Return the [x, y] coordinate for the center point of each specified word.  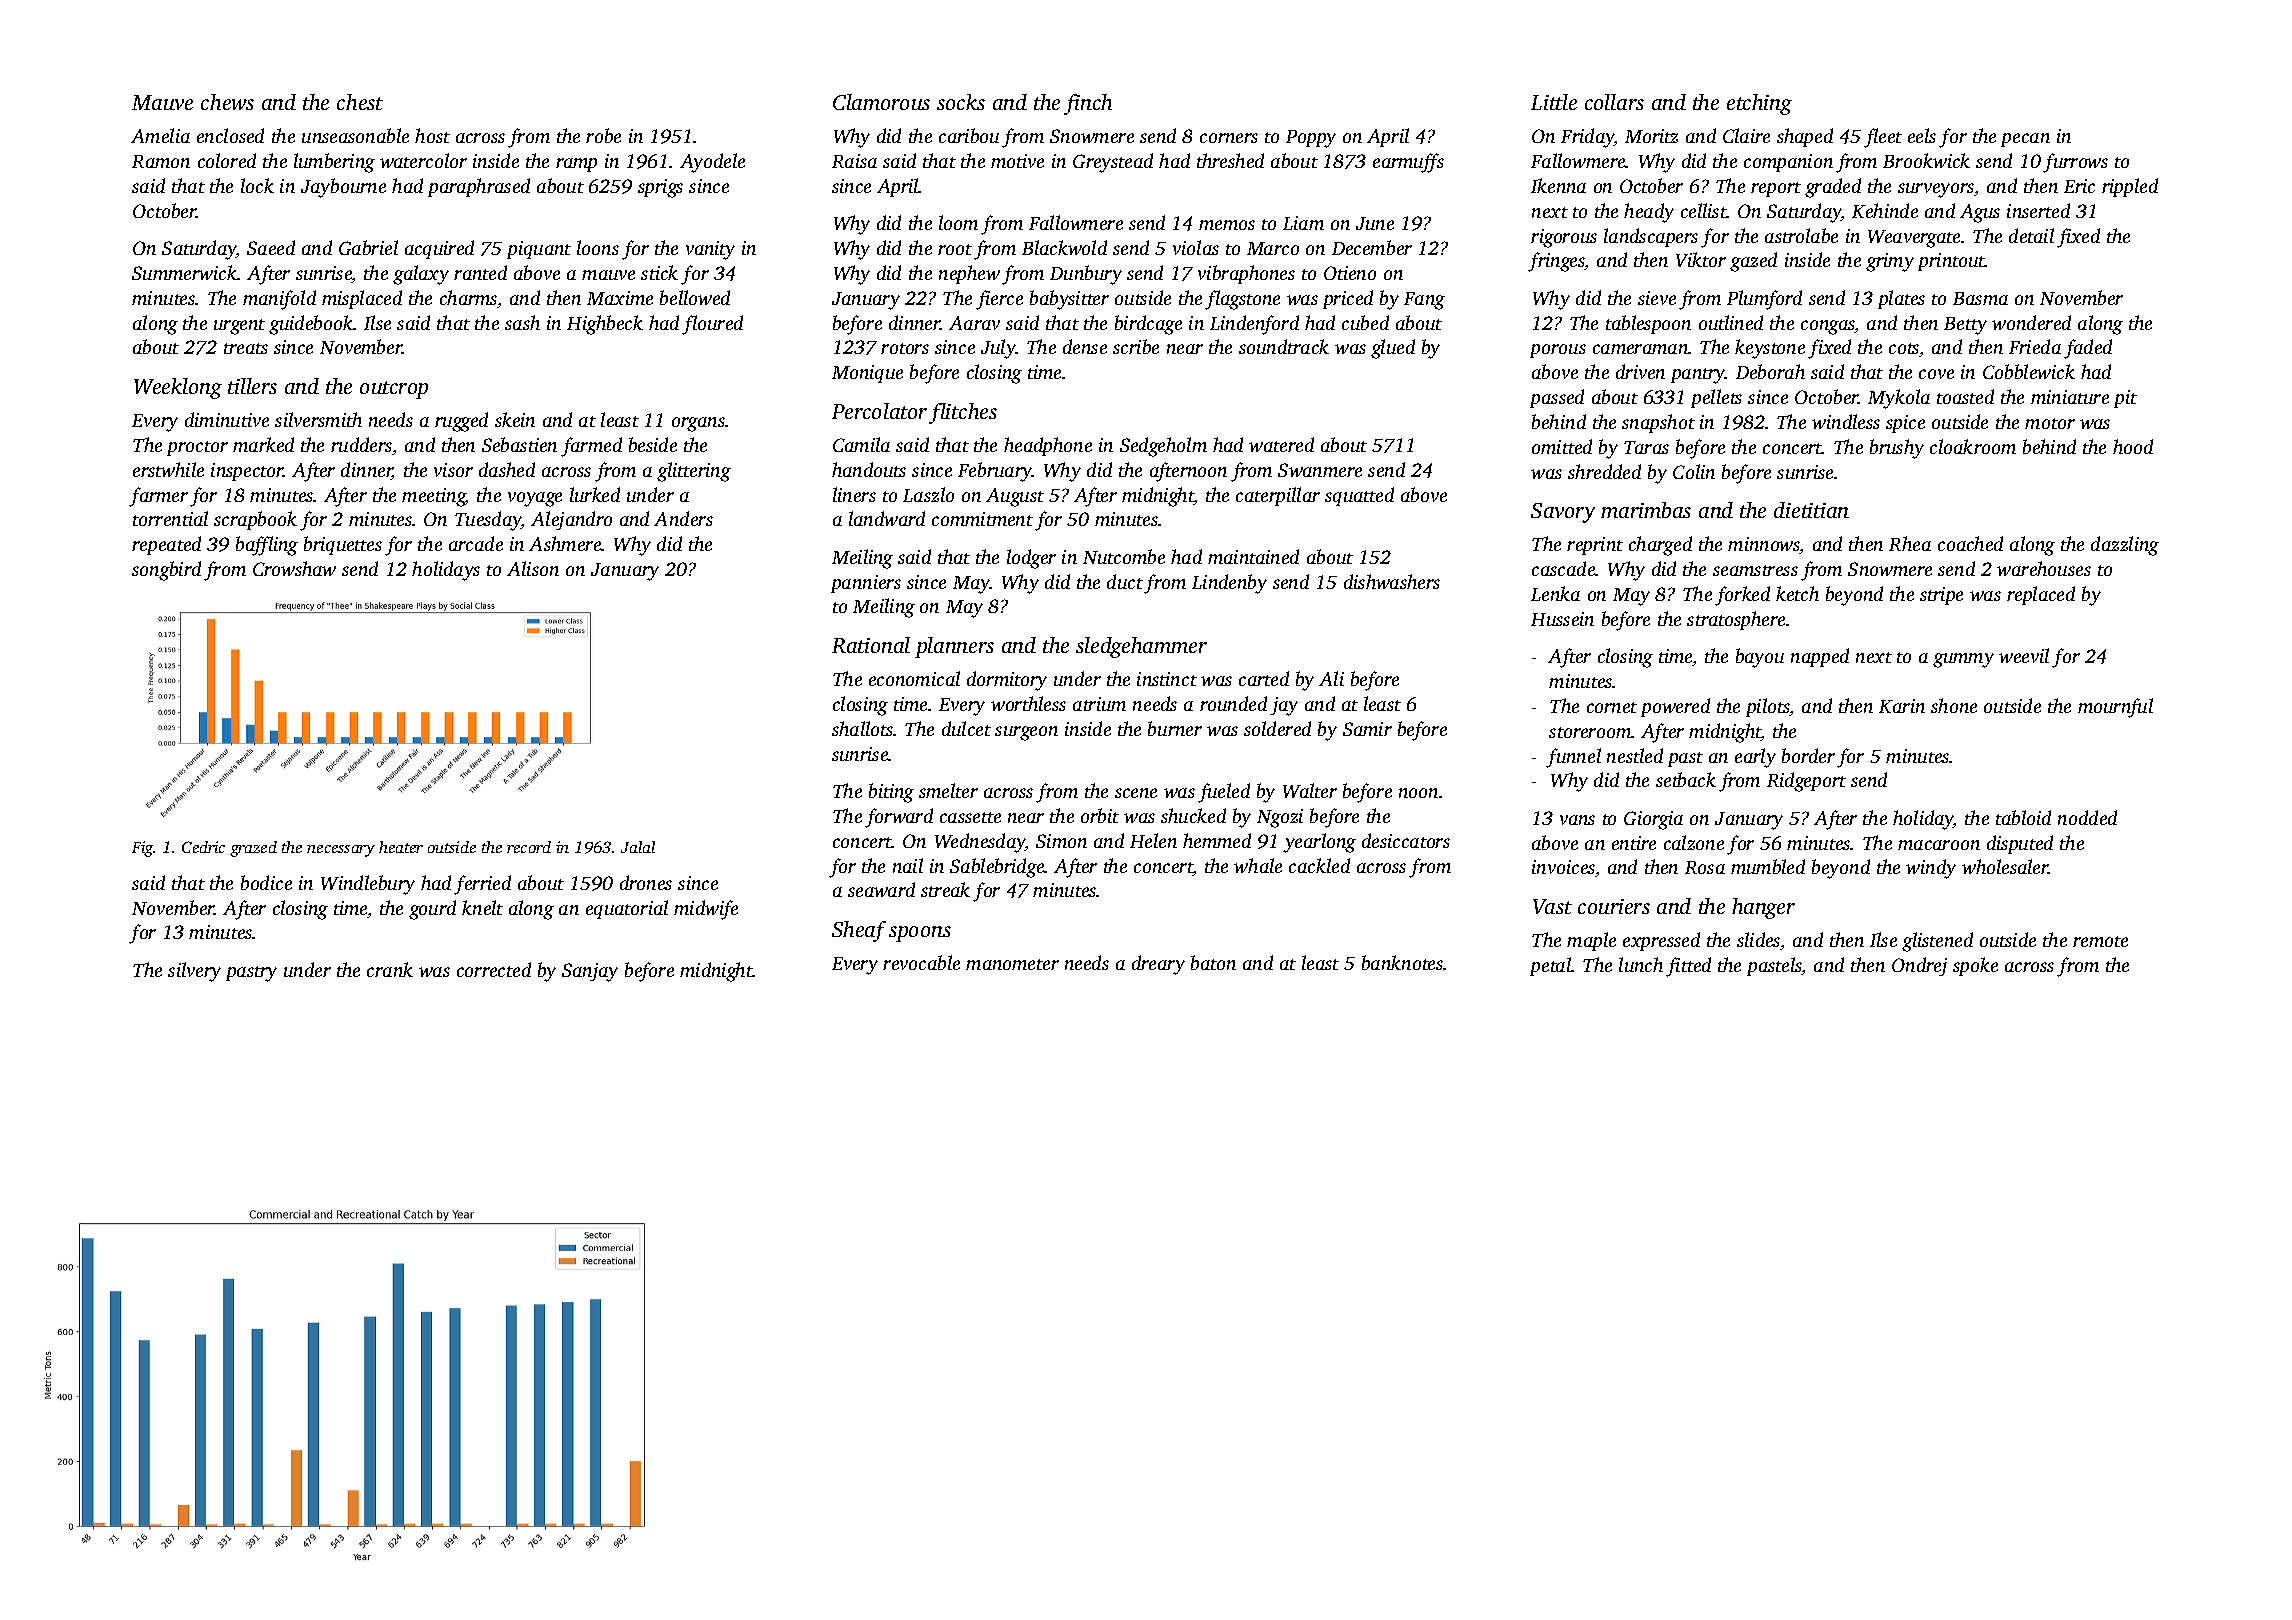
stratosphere [1736, 620]
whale [1258, 865]
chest [360, 102]
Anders [683, 518]
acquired [439, 249]
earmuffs [1408, 163]
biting [891, 793]
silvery [194, 972]
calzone [1694, 842]
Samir [1367, 729]
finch [1088, 104]
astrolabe [1801, 235]
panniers [866, 584]
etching [1759, 104]
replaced [2041, 595]
